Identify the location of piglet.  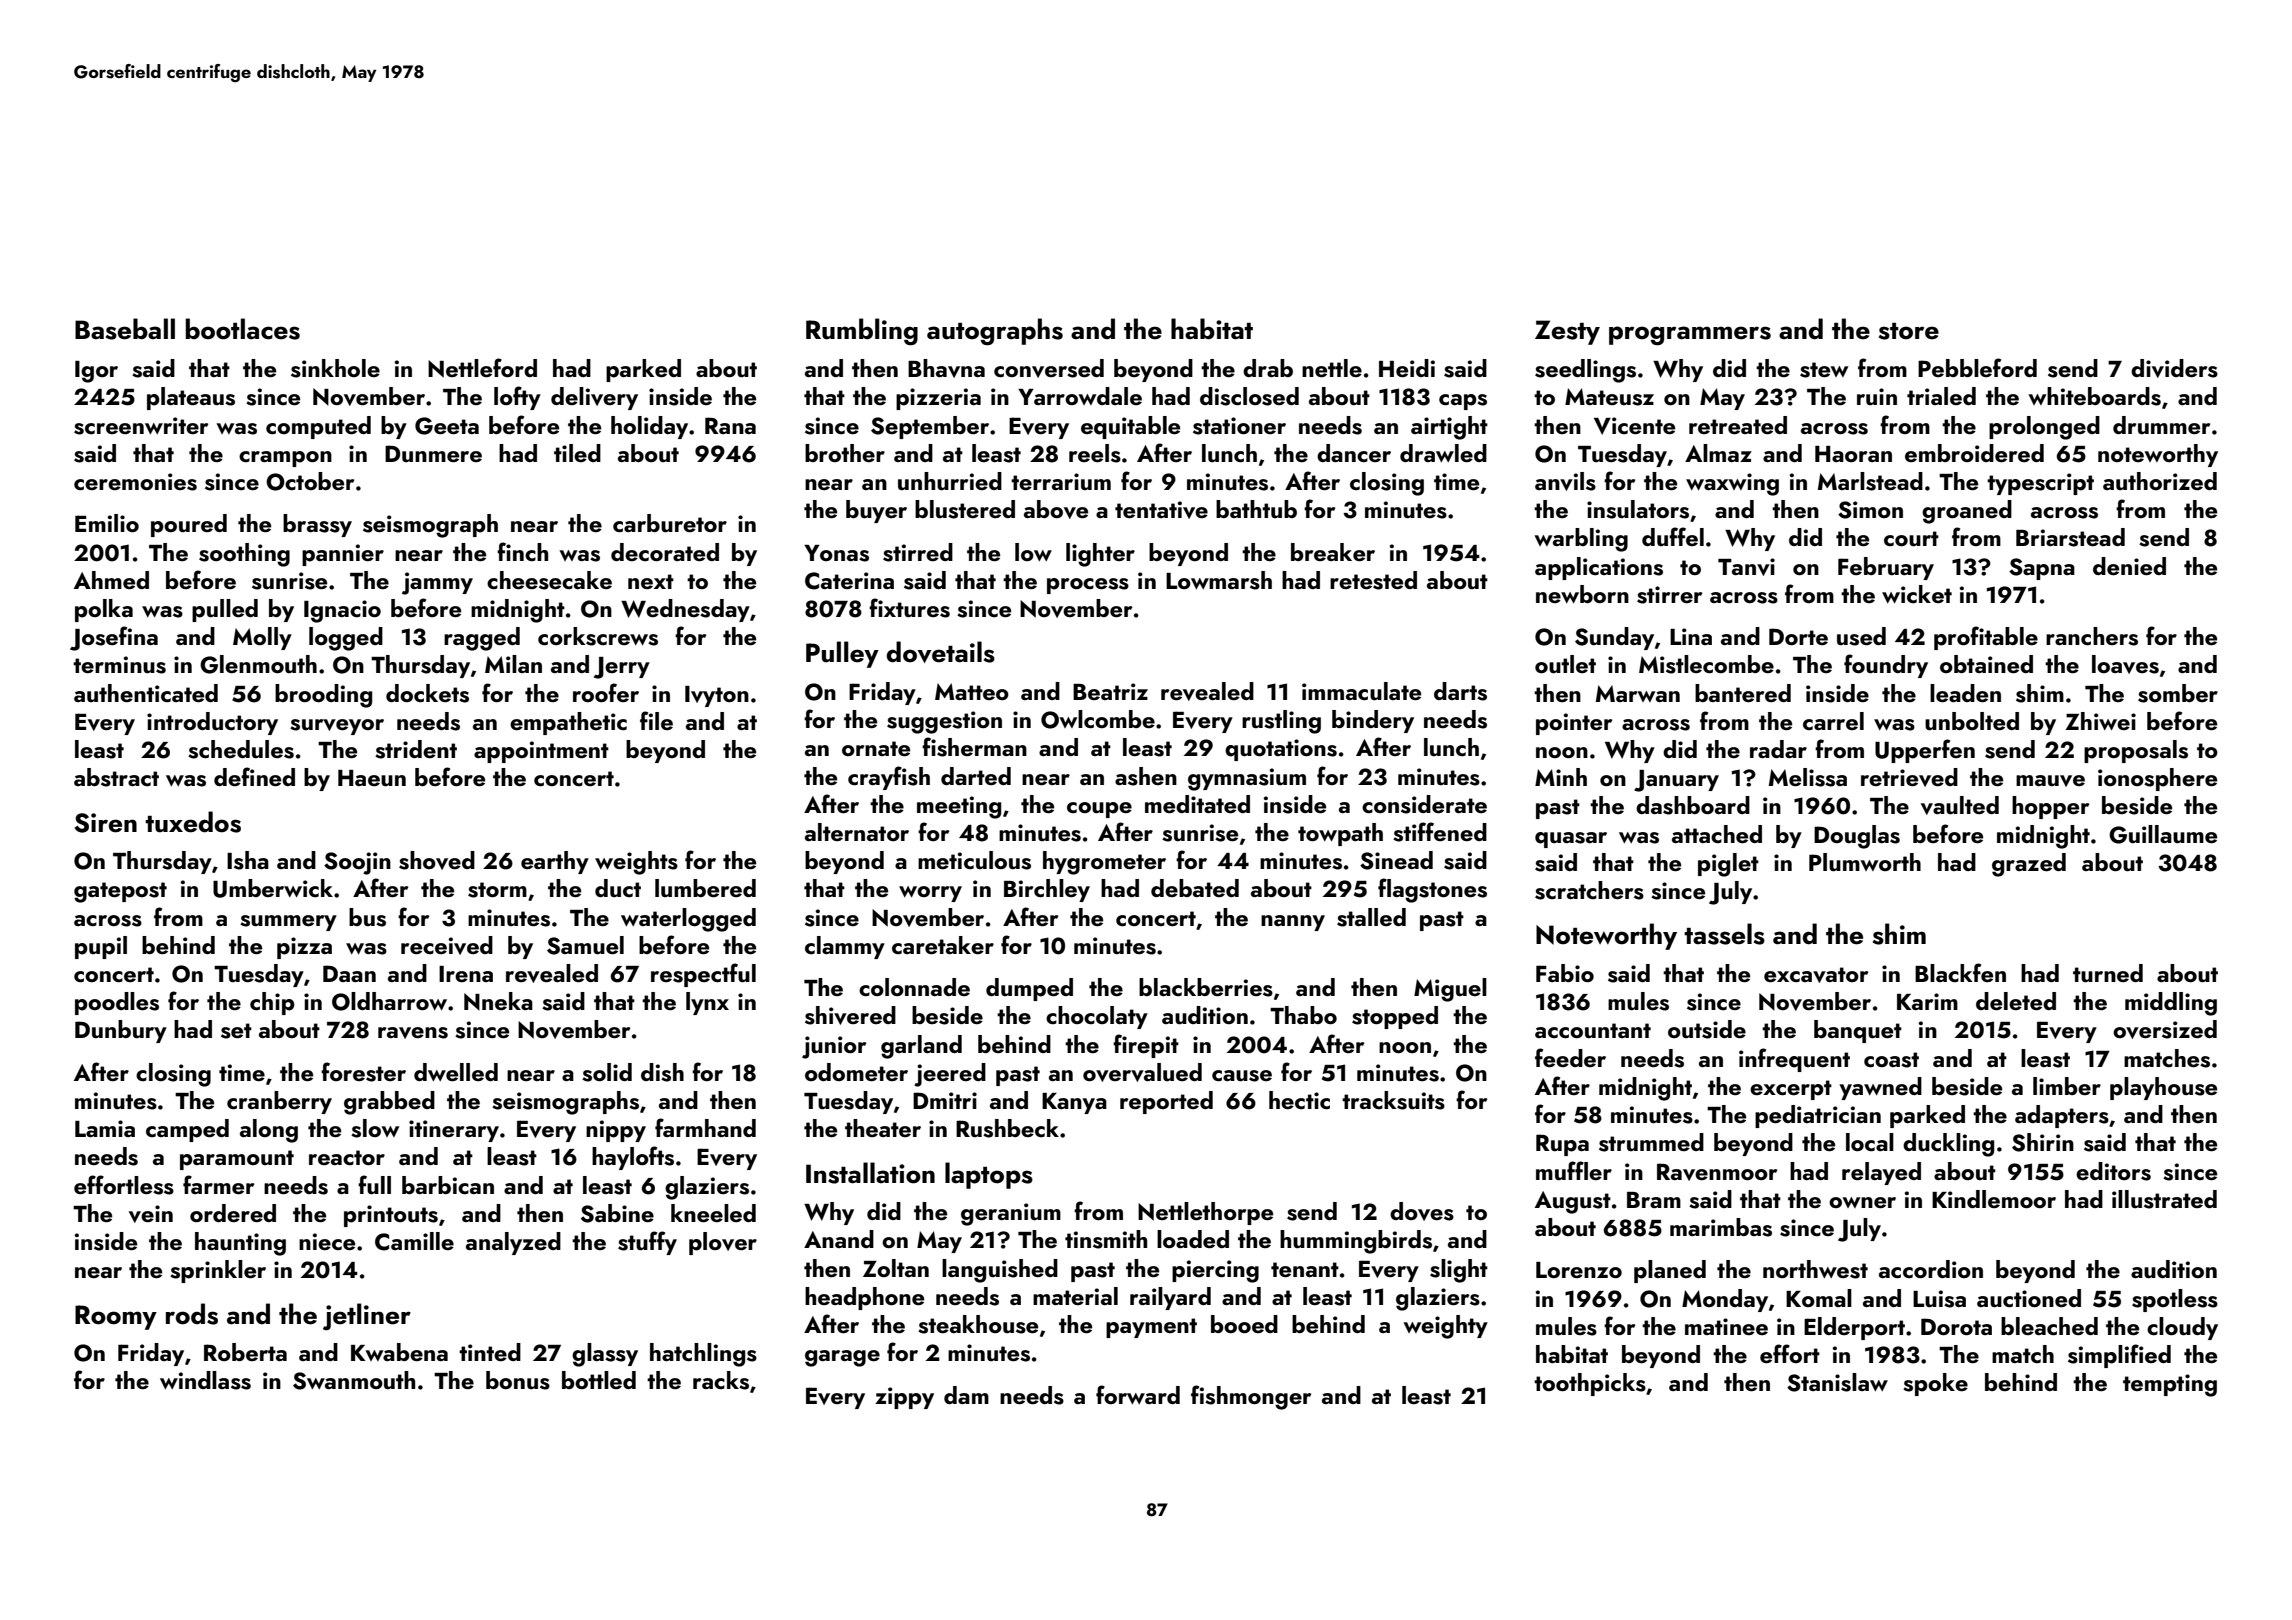
(1728, 865).
